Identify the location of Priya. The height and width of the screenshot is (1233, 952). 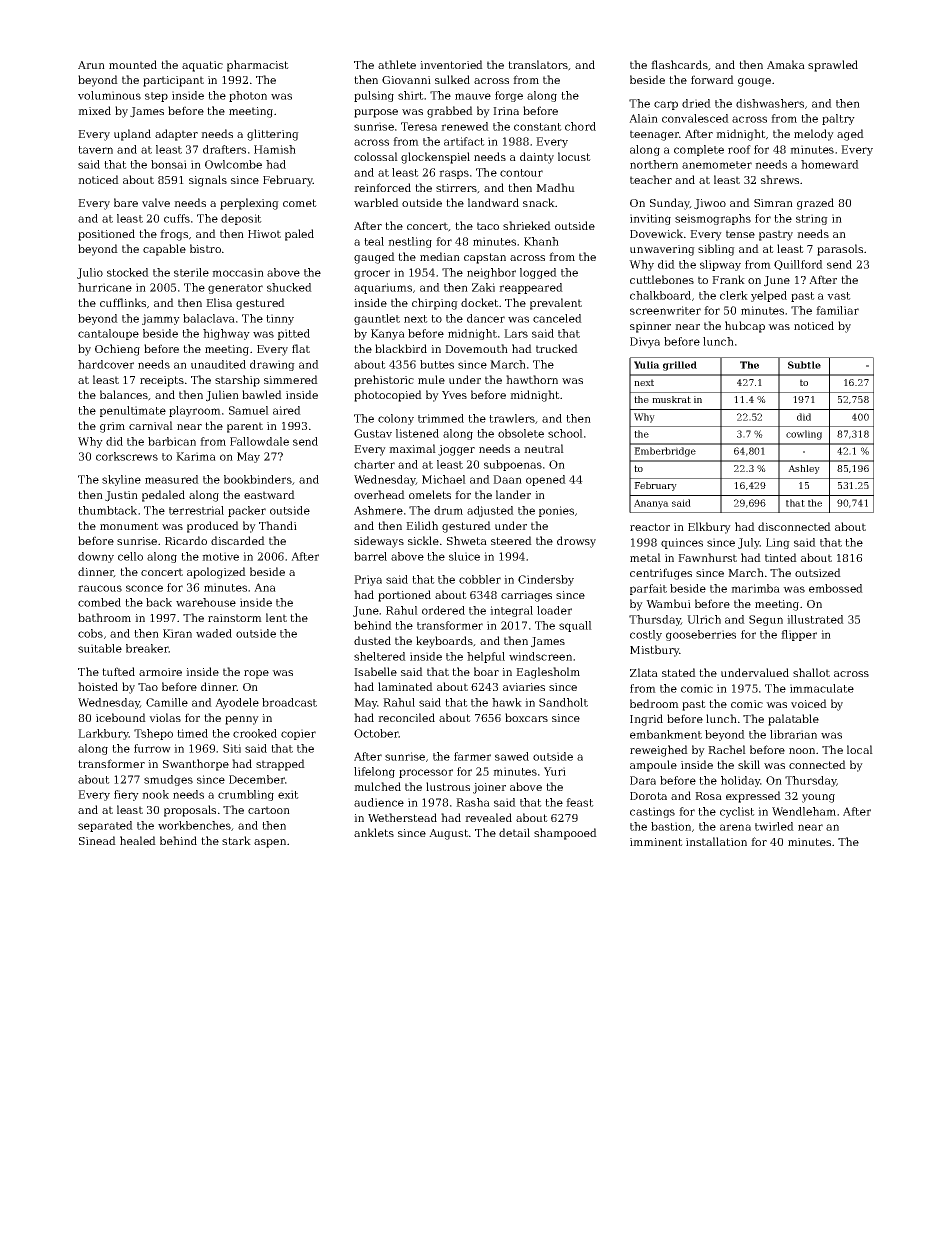
(368, 580).
